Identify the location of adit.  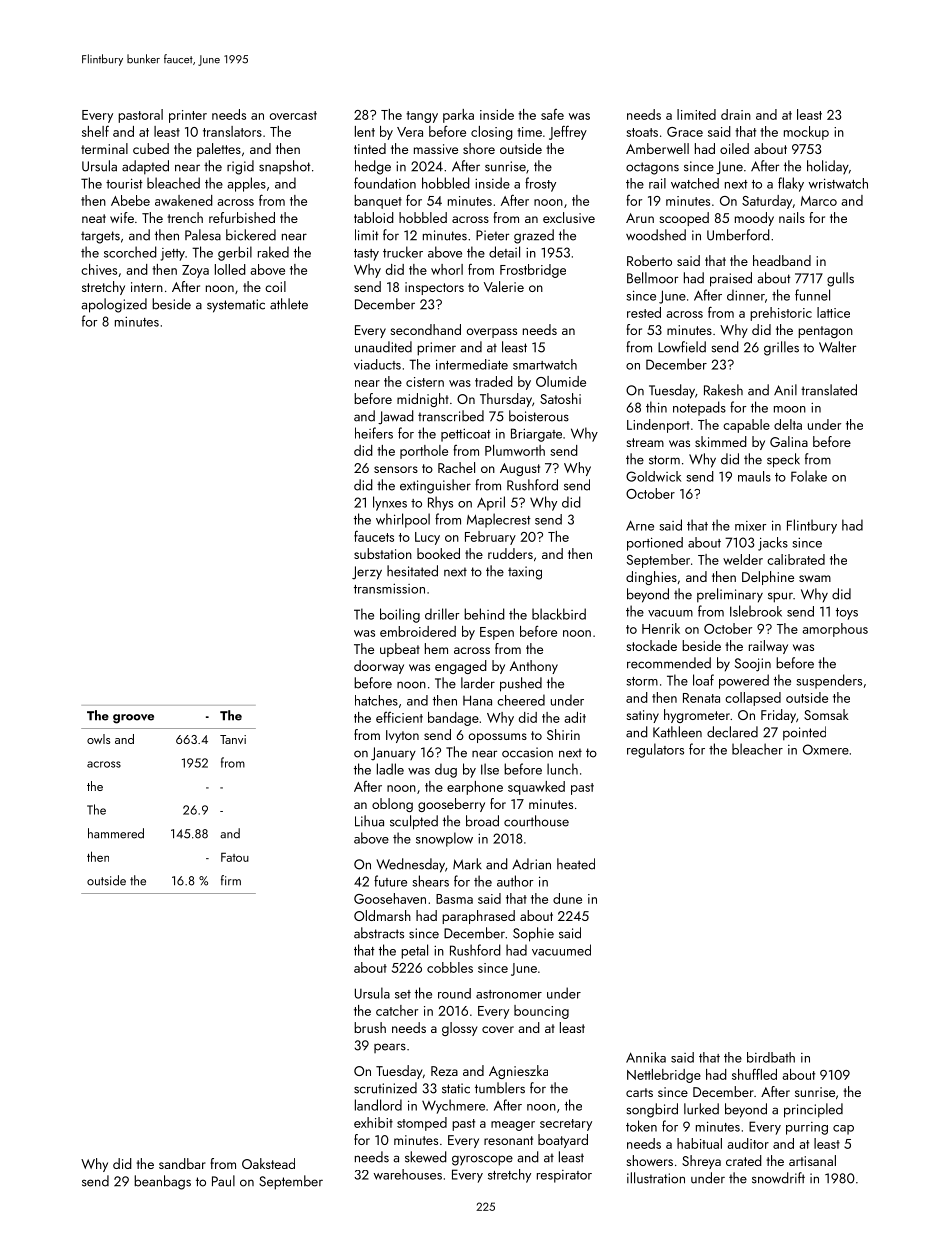
(575, 717).
